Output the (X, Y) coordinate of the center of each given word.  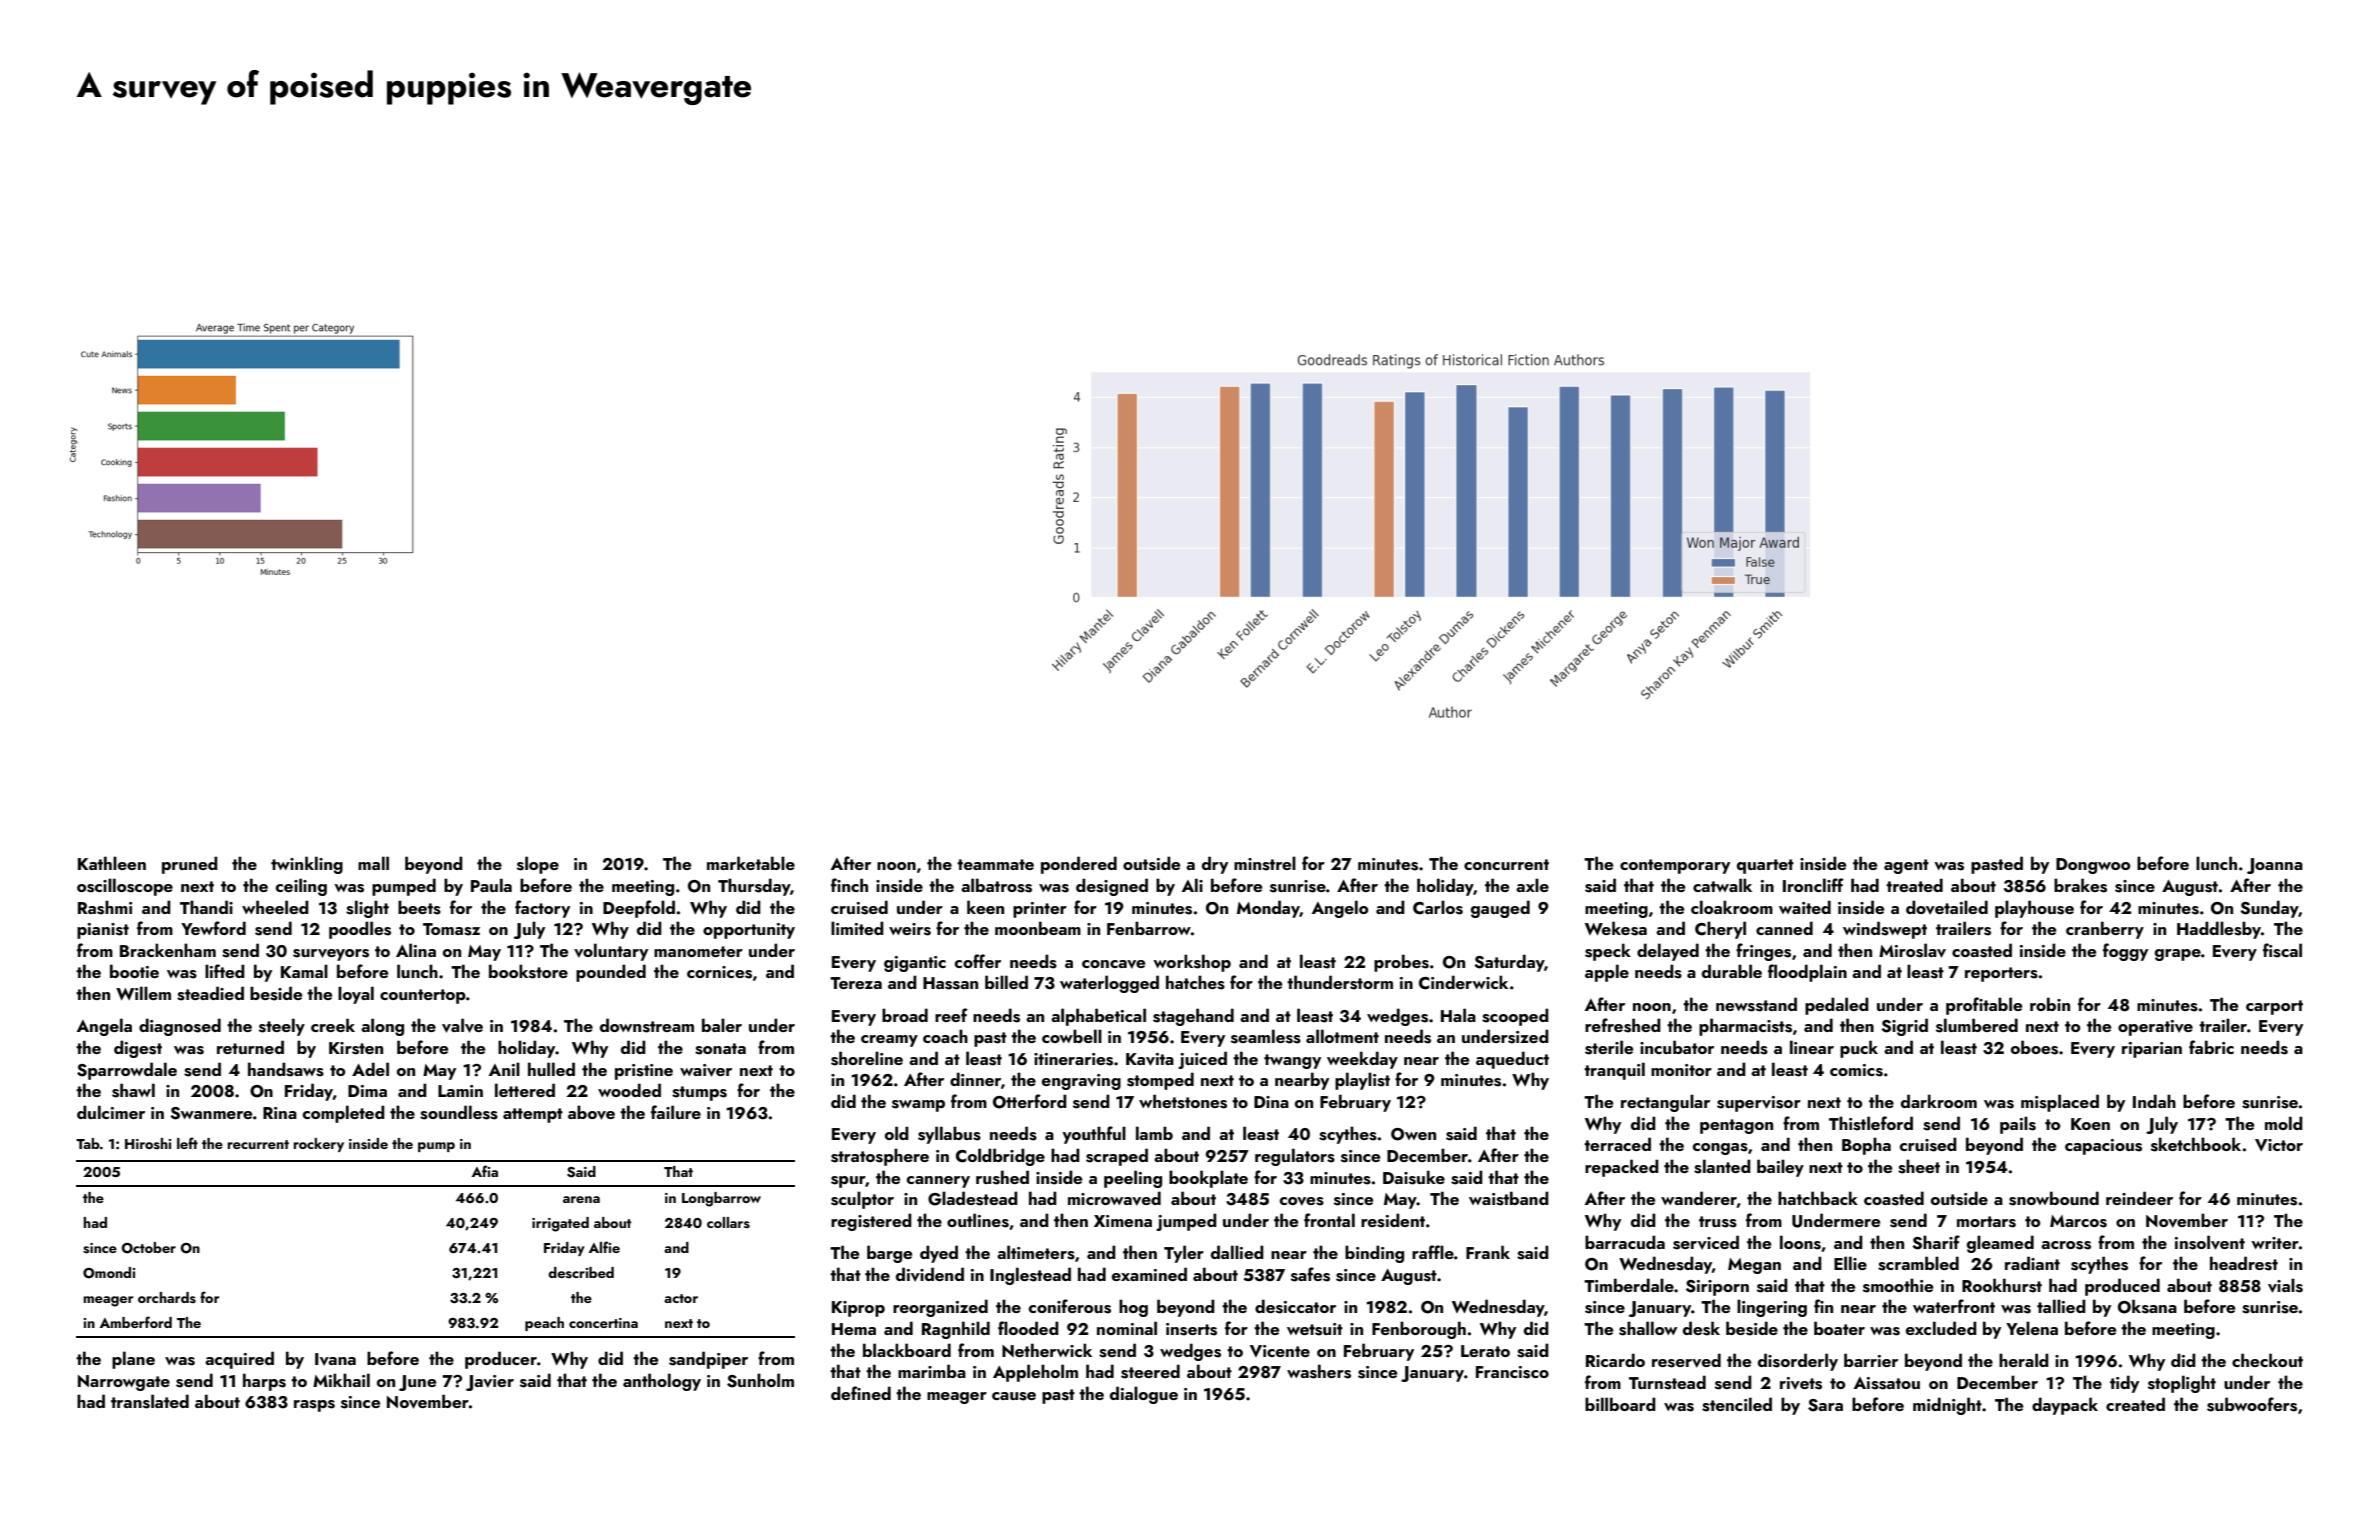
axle (1532, 885)
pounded (611, 973)
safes (1310, 1274)
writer (2275, 1243)
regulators (1295, 1157)
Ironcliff (1813, 885)
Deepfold (639, 909)
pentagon (1736, 1126)
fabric (2211, 1047)
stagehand (1193, 1017)
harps (264, 1382)
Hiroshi (148, 1143)
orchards (167, 1297)
